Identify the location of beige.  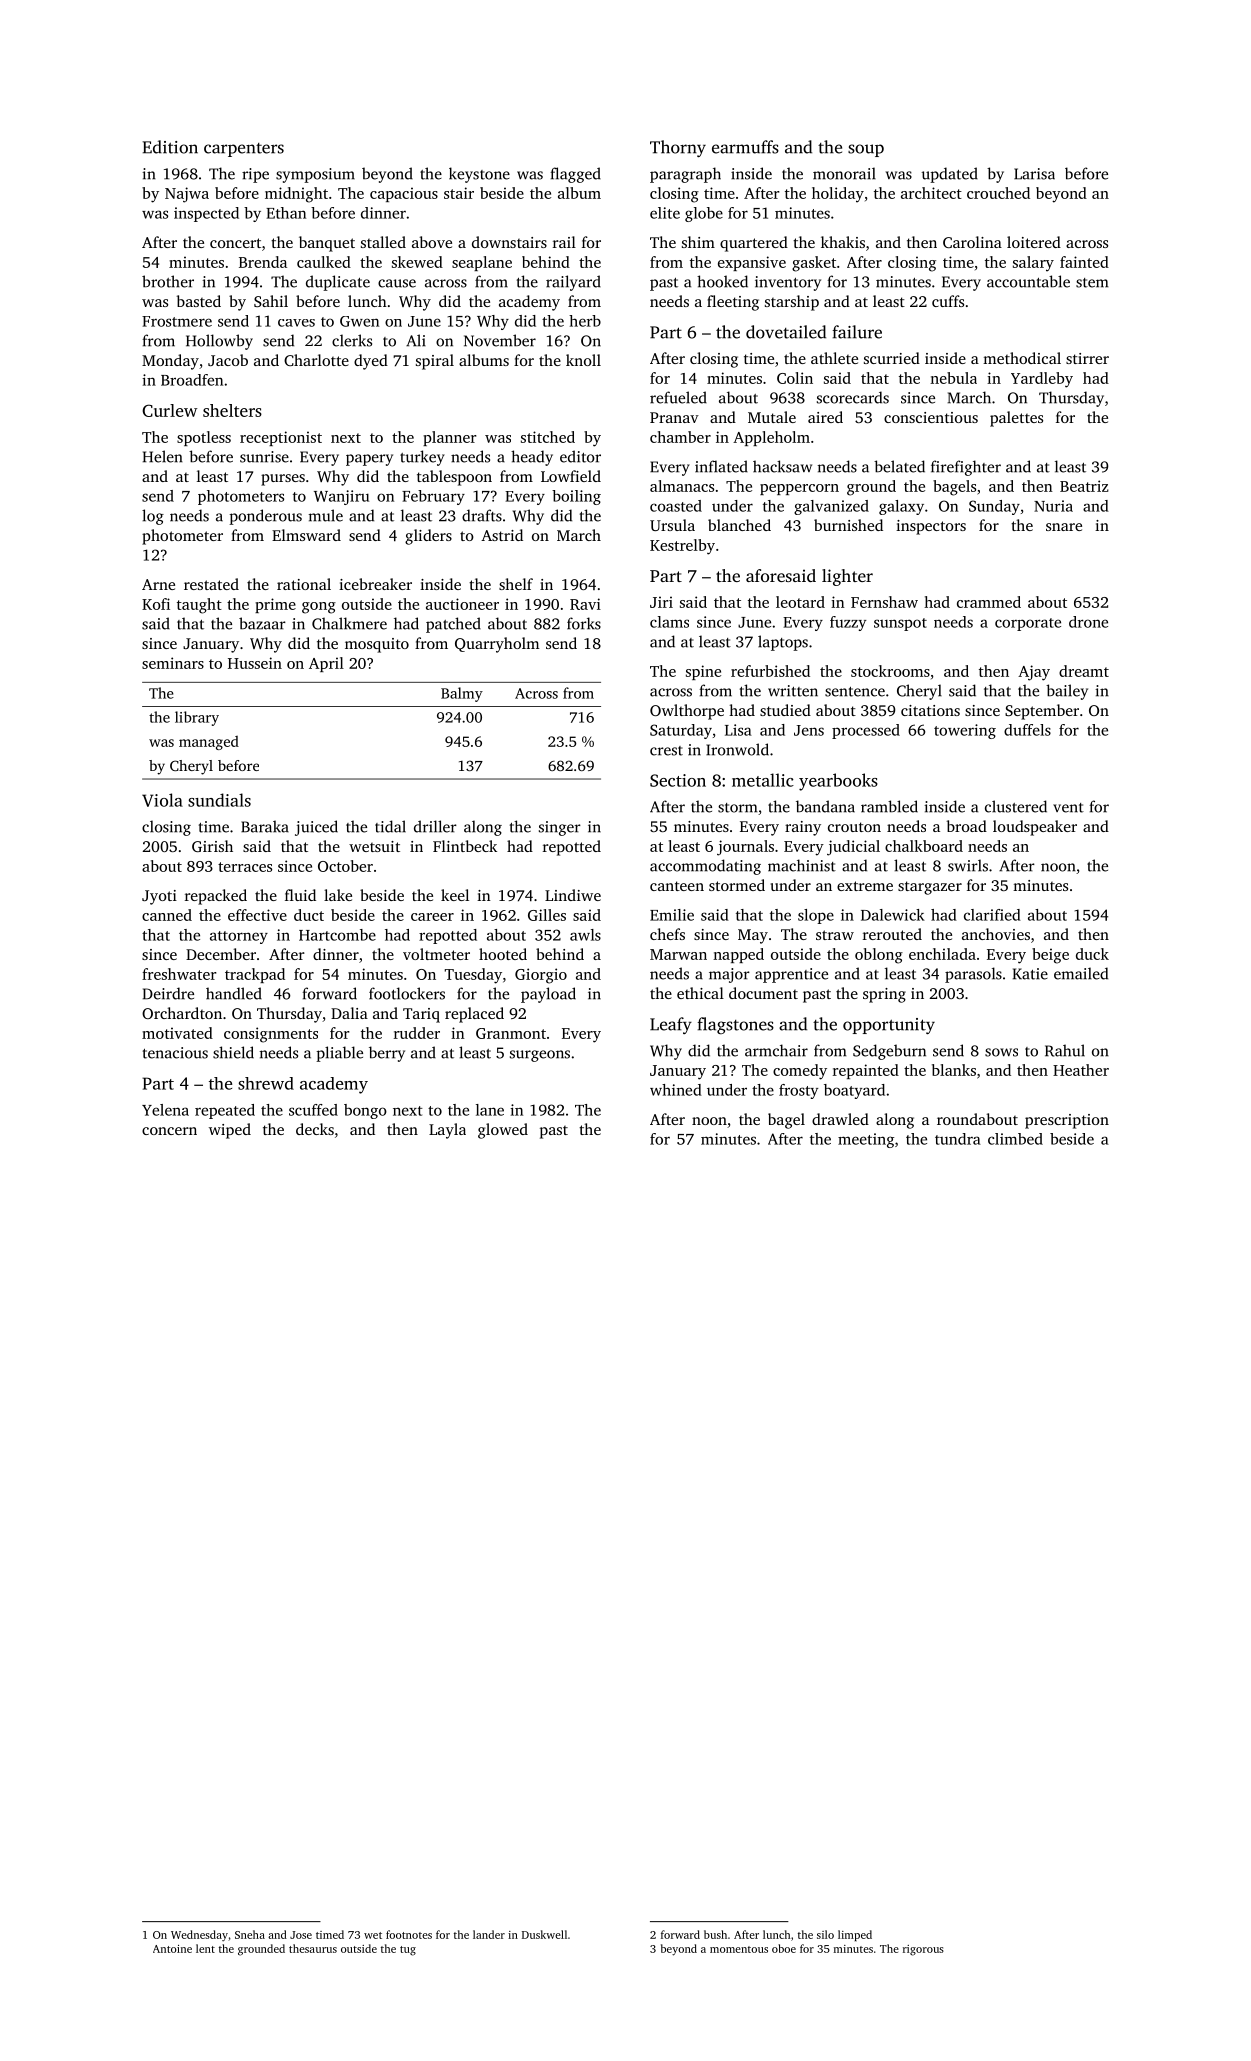
(1050, 956).
